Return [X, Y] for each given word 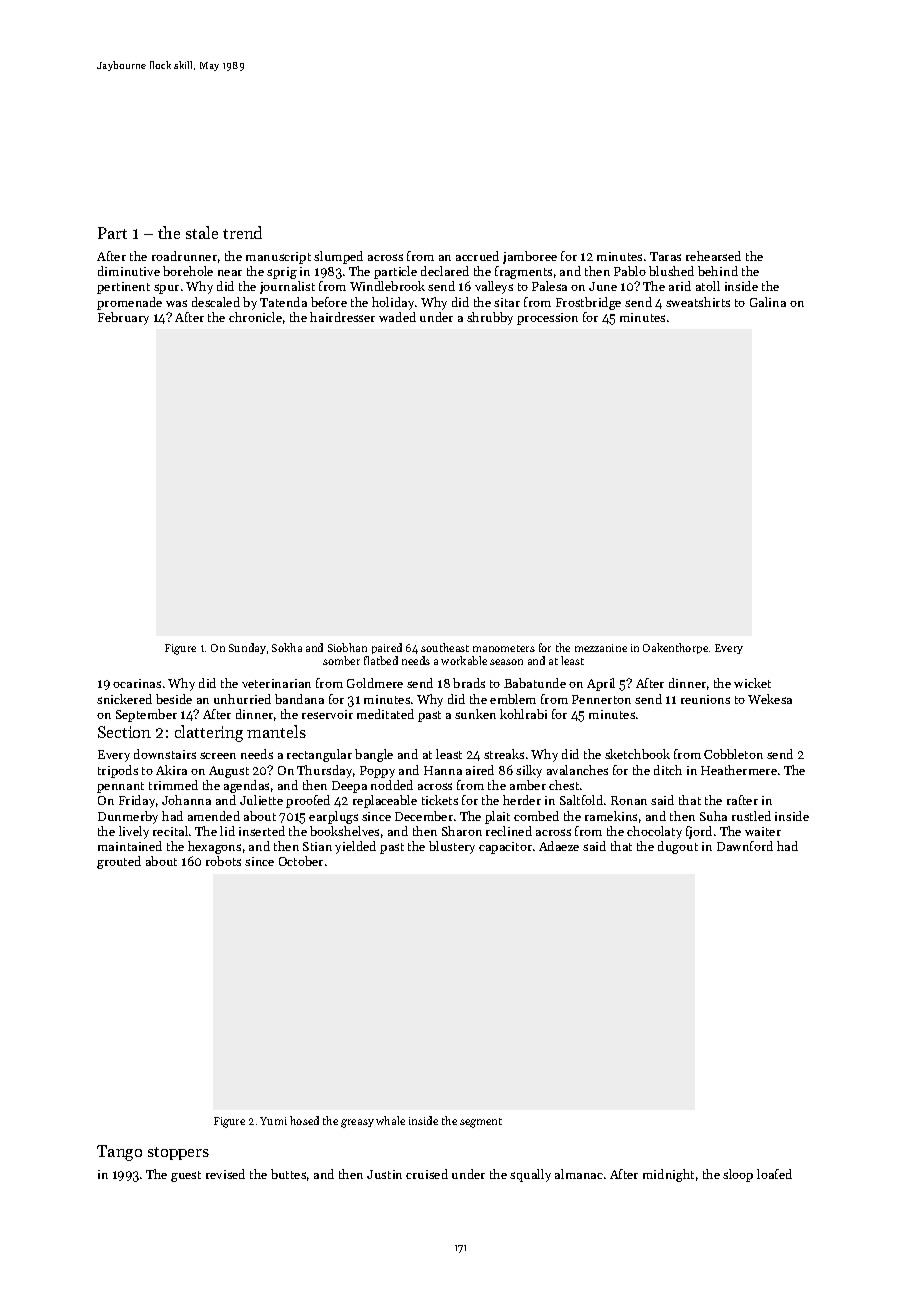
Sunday [247, 648]
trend [242, 232]
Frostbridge [588, 303]
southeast [445, 647]
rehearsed [713, 256]
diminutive [129, 271]
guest [186, 1176]
